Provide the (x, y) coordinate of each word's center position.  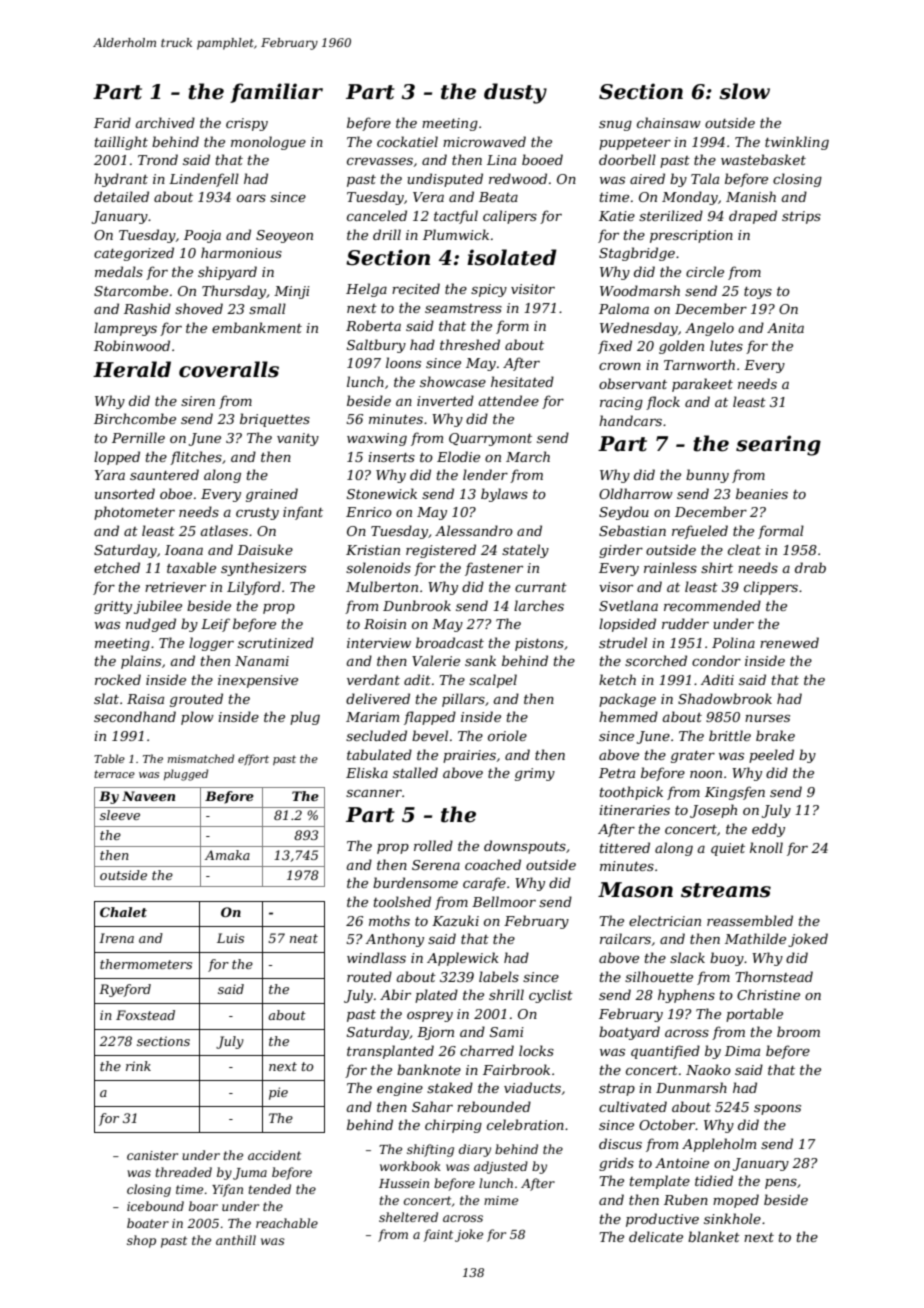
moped (736, 1201)
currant (541, 587)
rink (138, 1066)
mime (501, 1200)
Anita (785, 328)
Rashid (147, 308)
